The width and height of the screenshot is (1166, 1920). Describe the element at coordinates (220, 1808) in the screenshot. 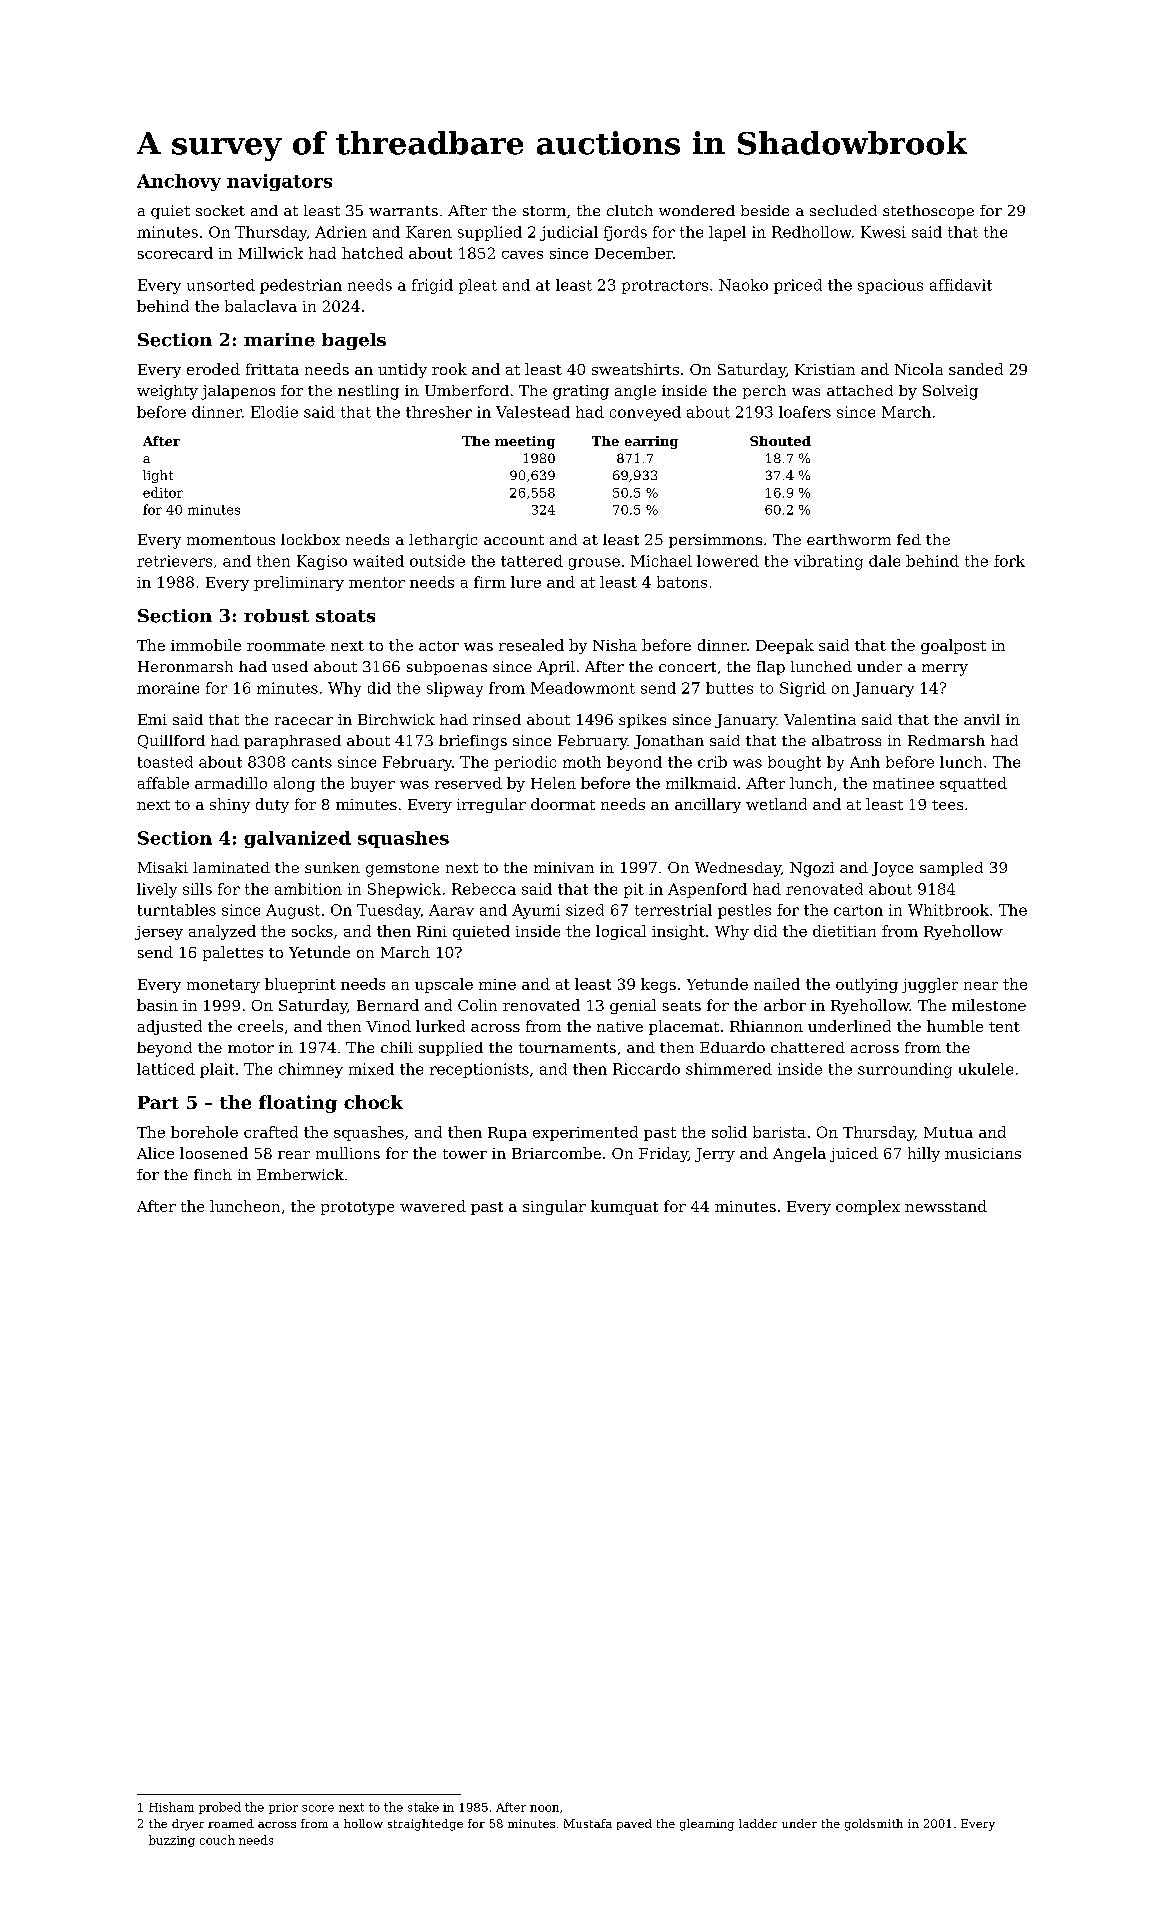

I see `probed` at that location.
